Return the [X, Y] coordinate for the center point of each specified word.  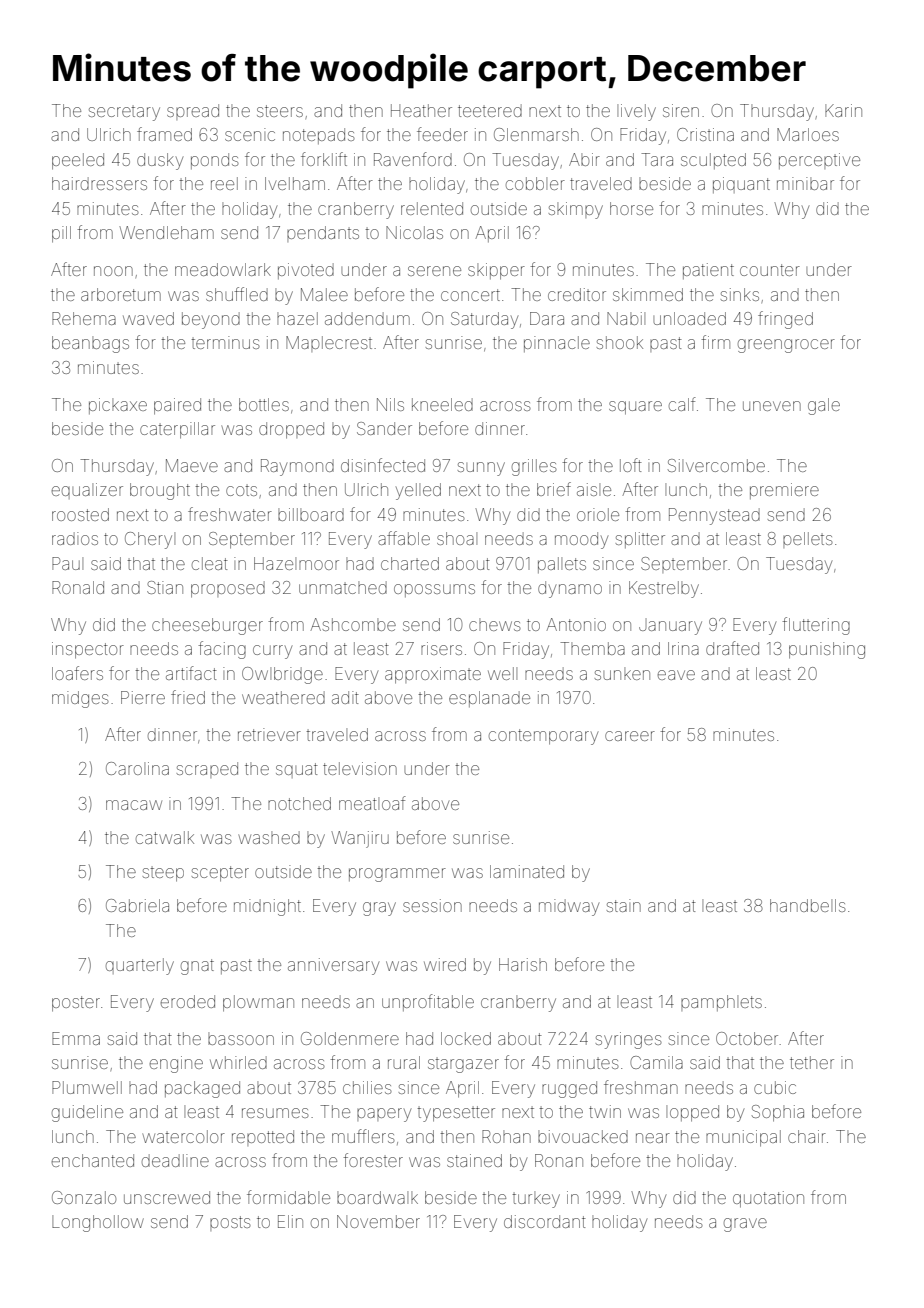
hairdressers [99, 183]
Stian [165, 587]
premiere [784, 491]
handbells [808, 905]
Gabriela [137, 905]
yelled [418, 491]
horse [631, 208]
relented [432, 208]
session [432, 905]
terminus [225, 342]
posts [230, 1223]
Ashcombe [353, 624]
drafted [732, 648]
